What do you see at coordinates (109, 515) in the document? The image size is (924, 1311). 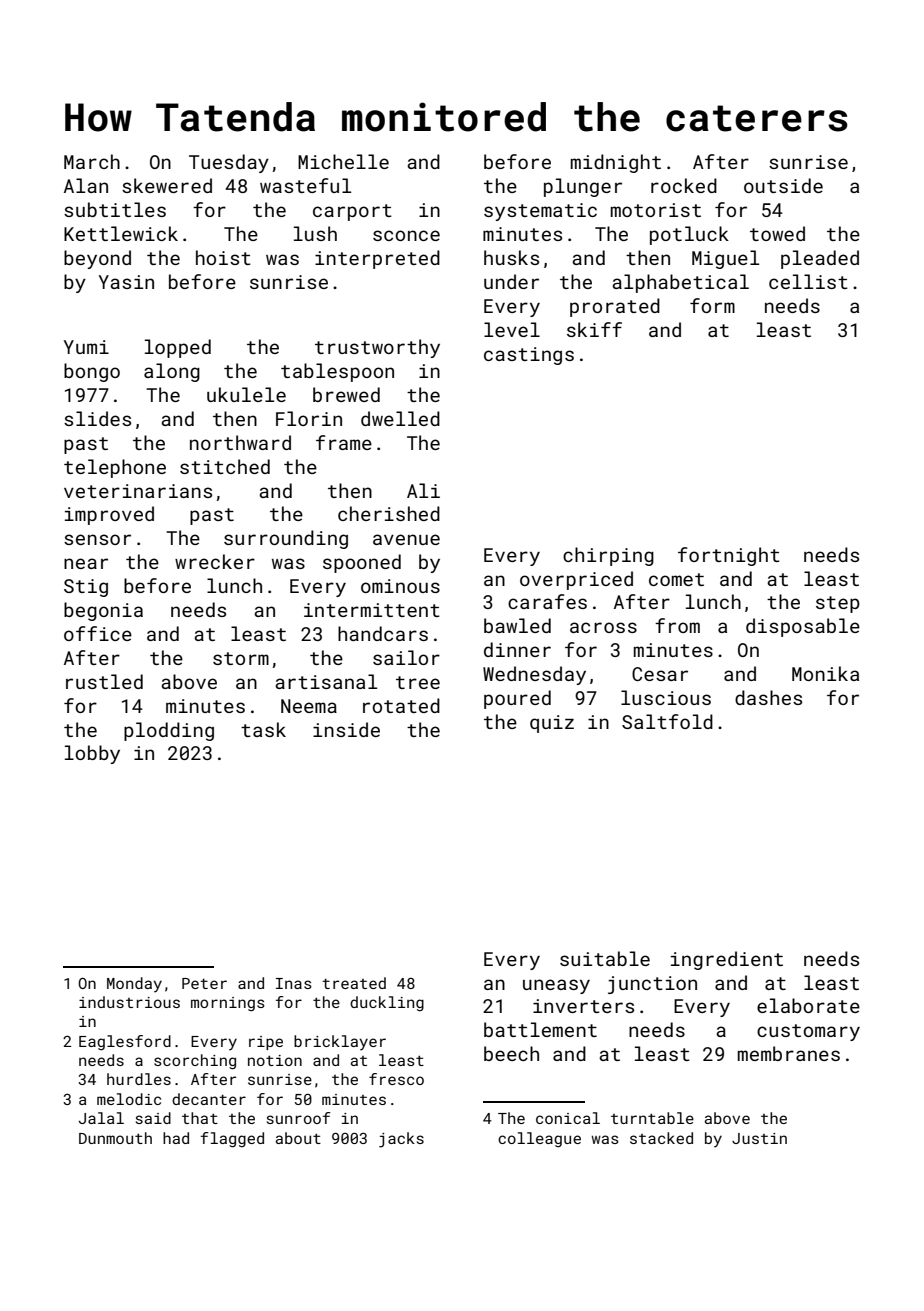 I see `improved` at bounding box center [109, 515].
